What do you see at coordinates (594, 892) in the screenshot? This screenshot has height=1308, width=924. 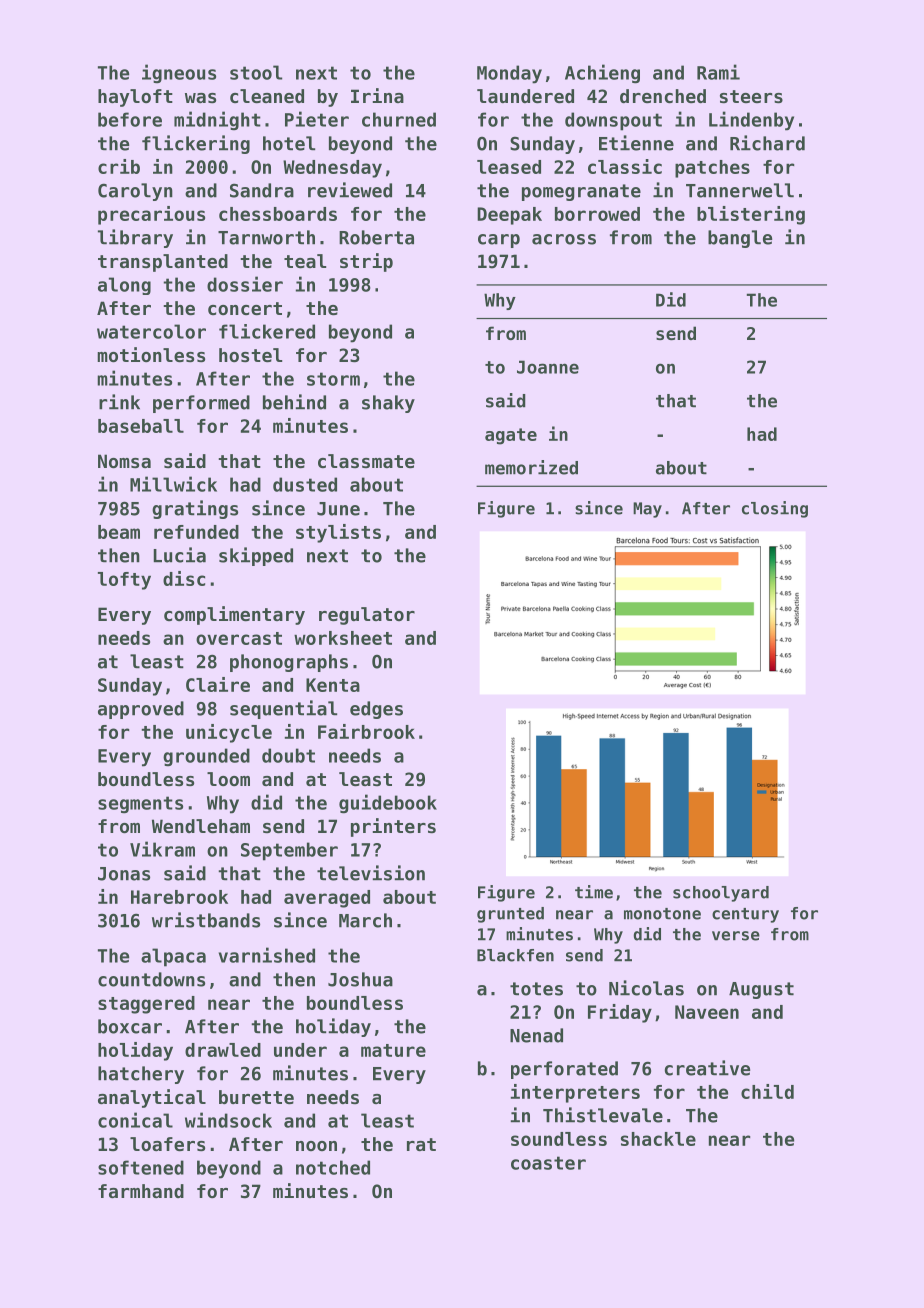 I see `time` at bounding box center [594, 892].
